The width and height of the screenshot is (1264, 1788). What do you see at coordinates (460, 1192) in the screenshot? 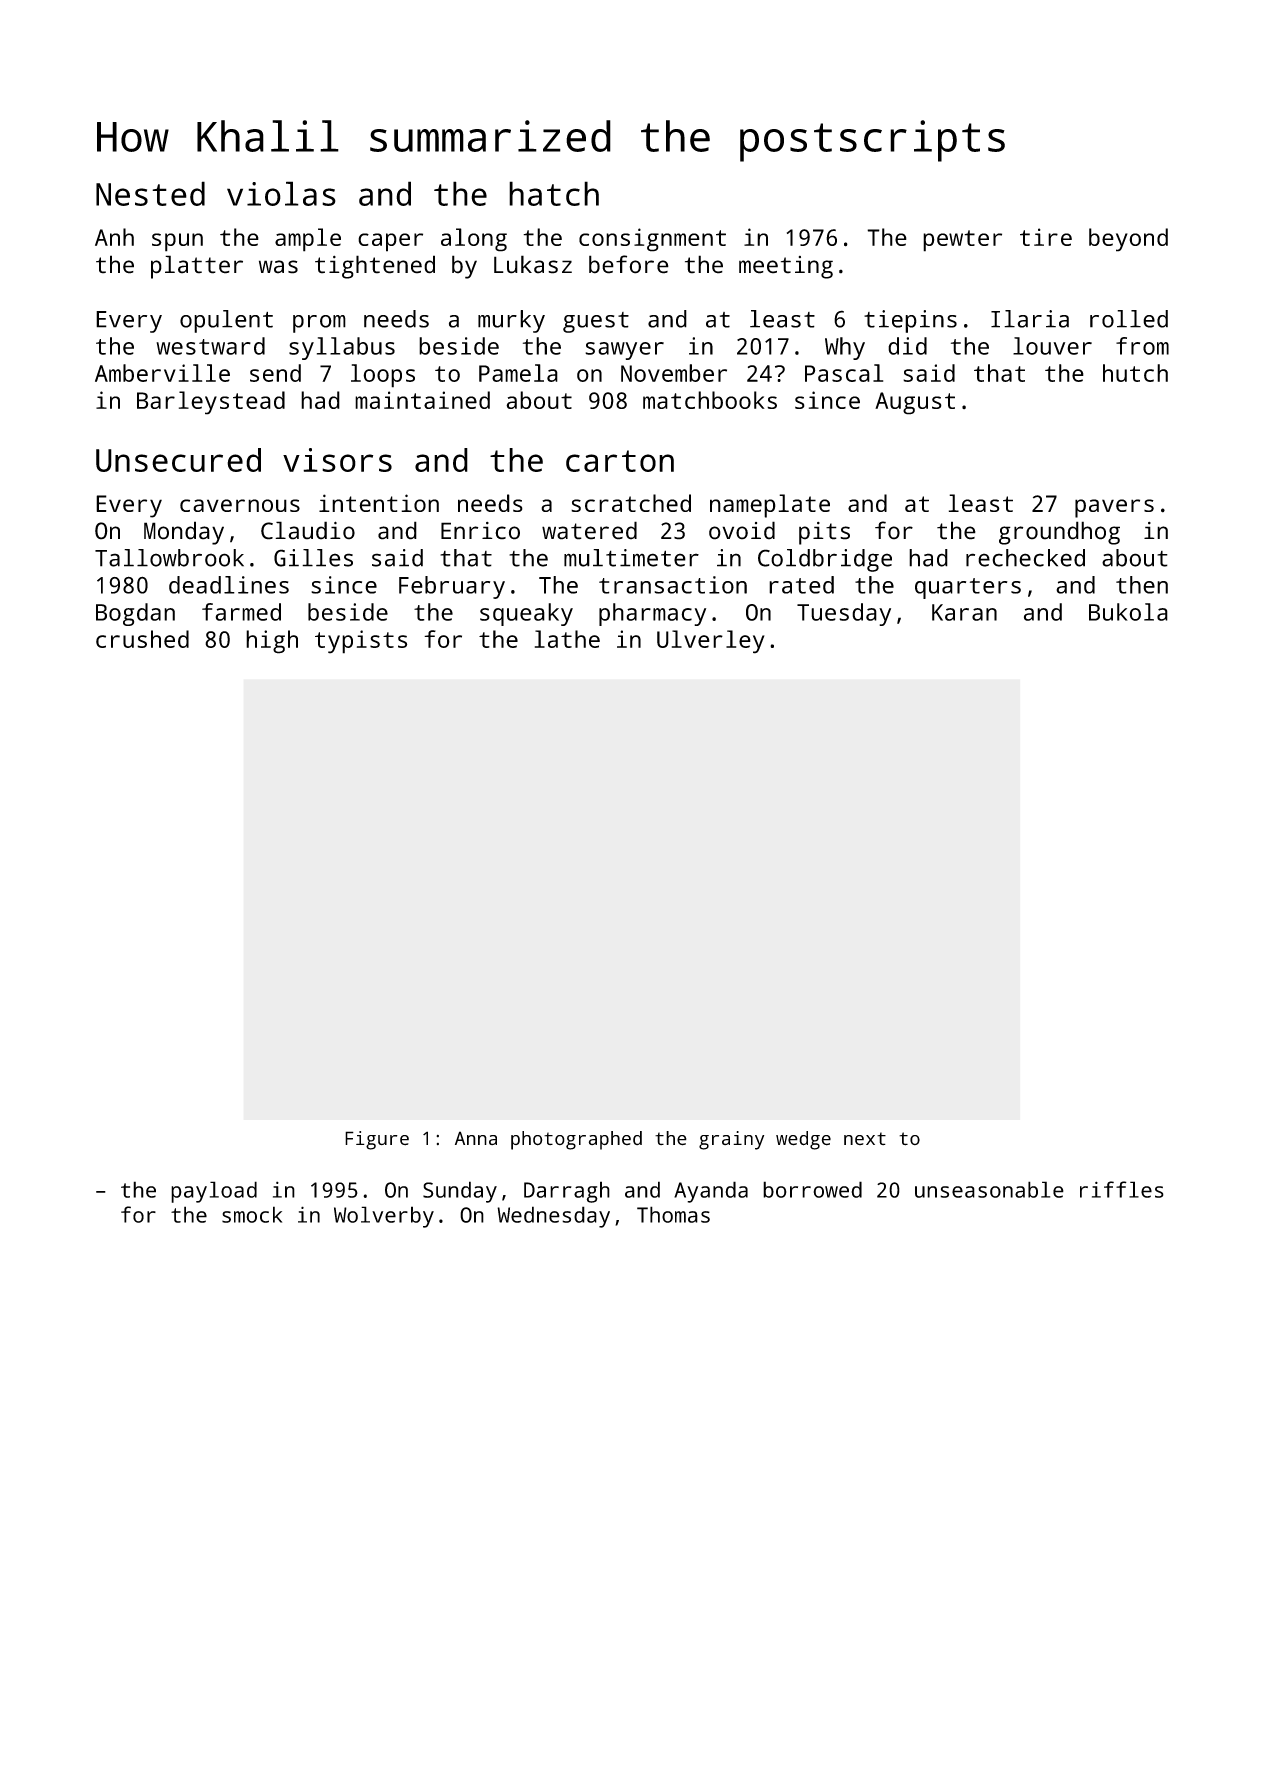
I see `Sunday` at bounding box center [460, 1192].
